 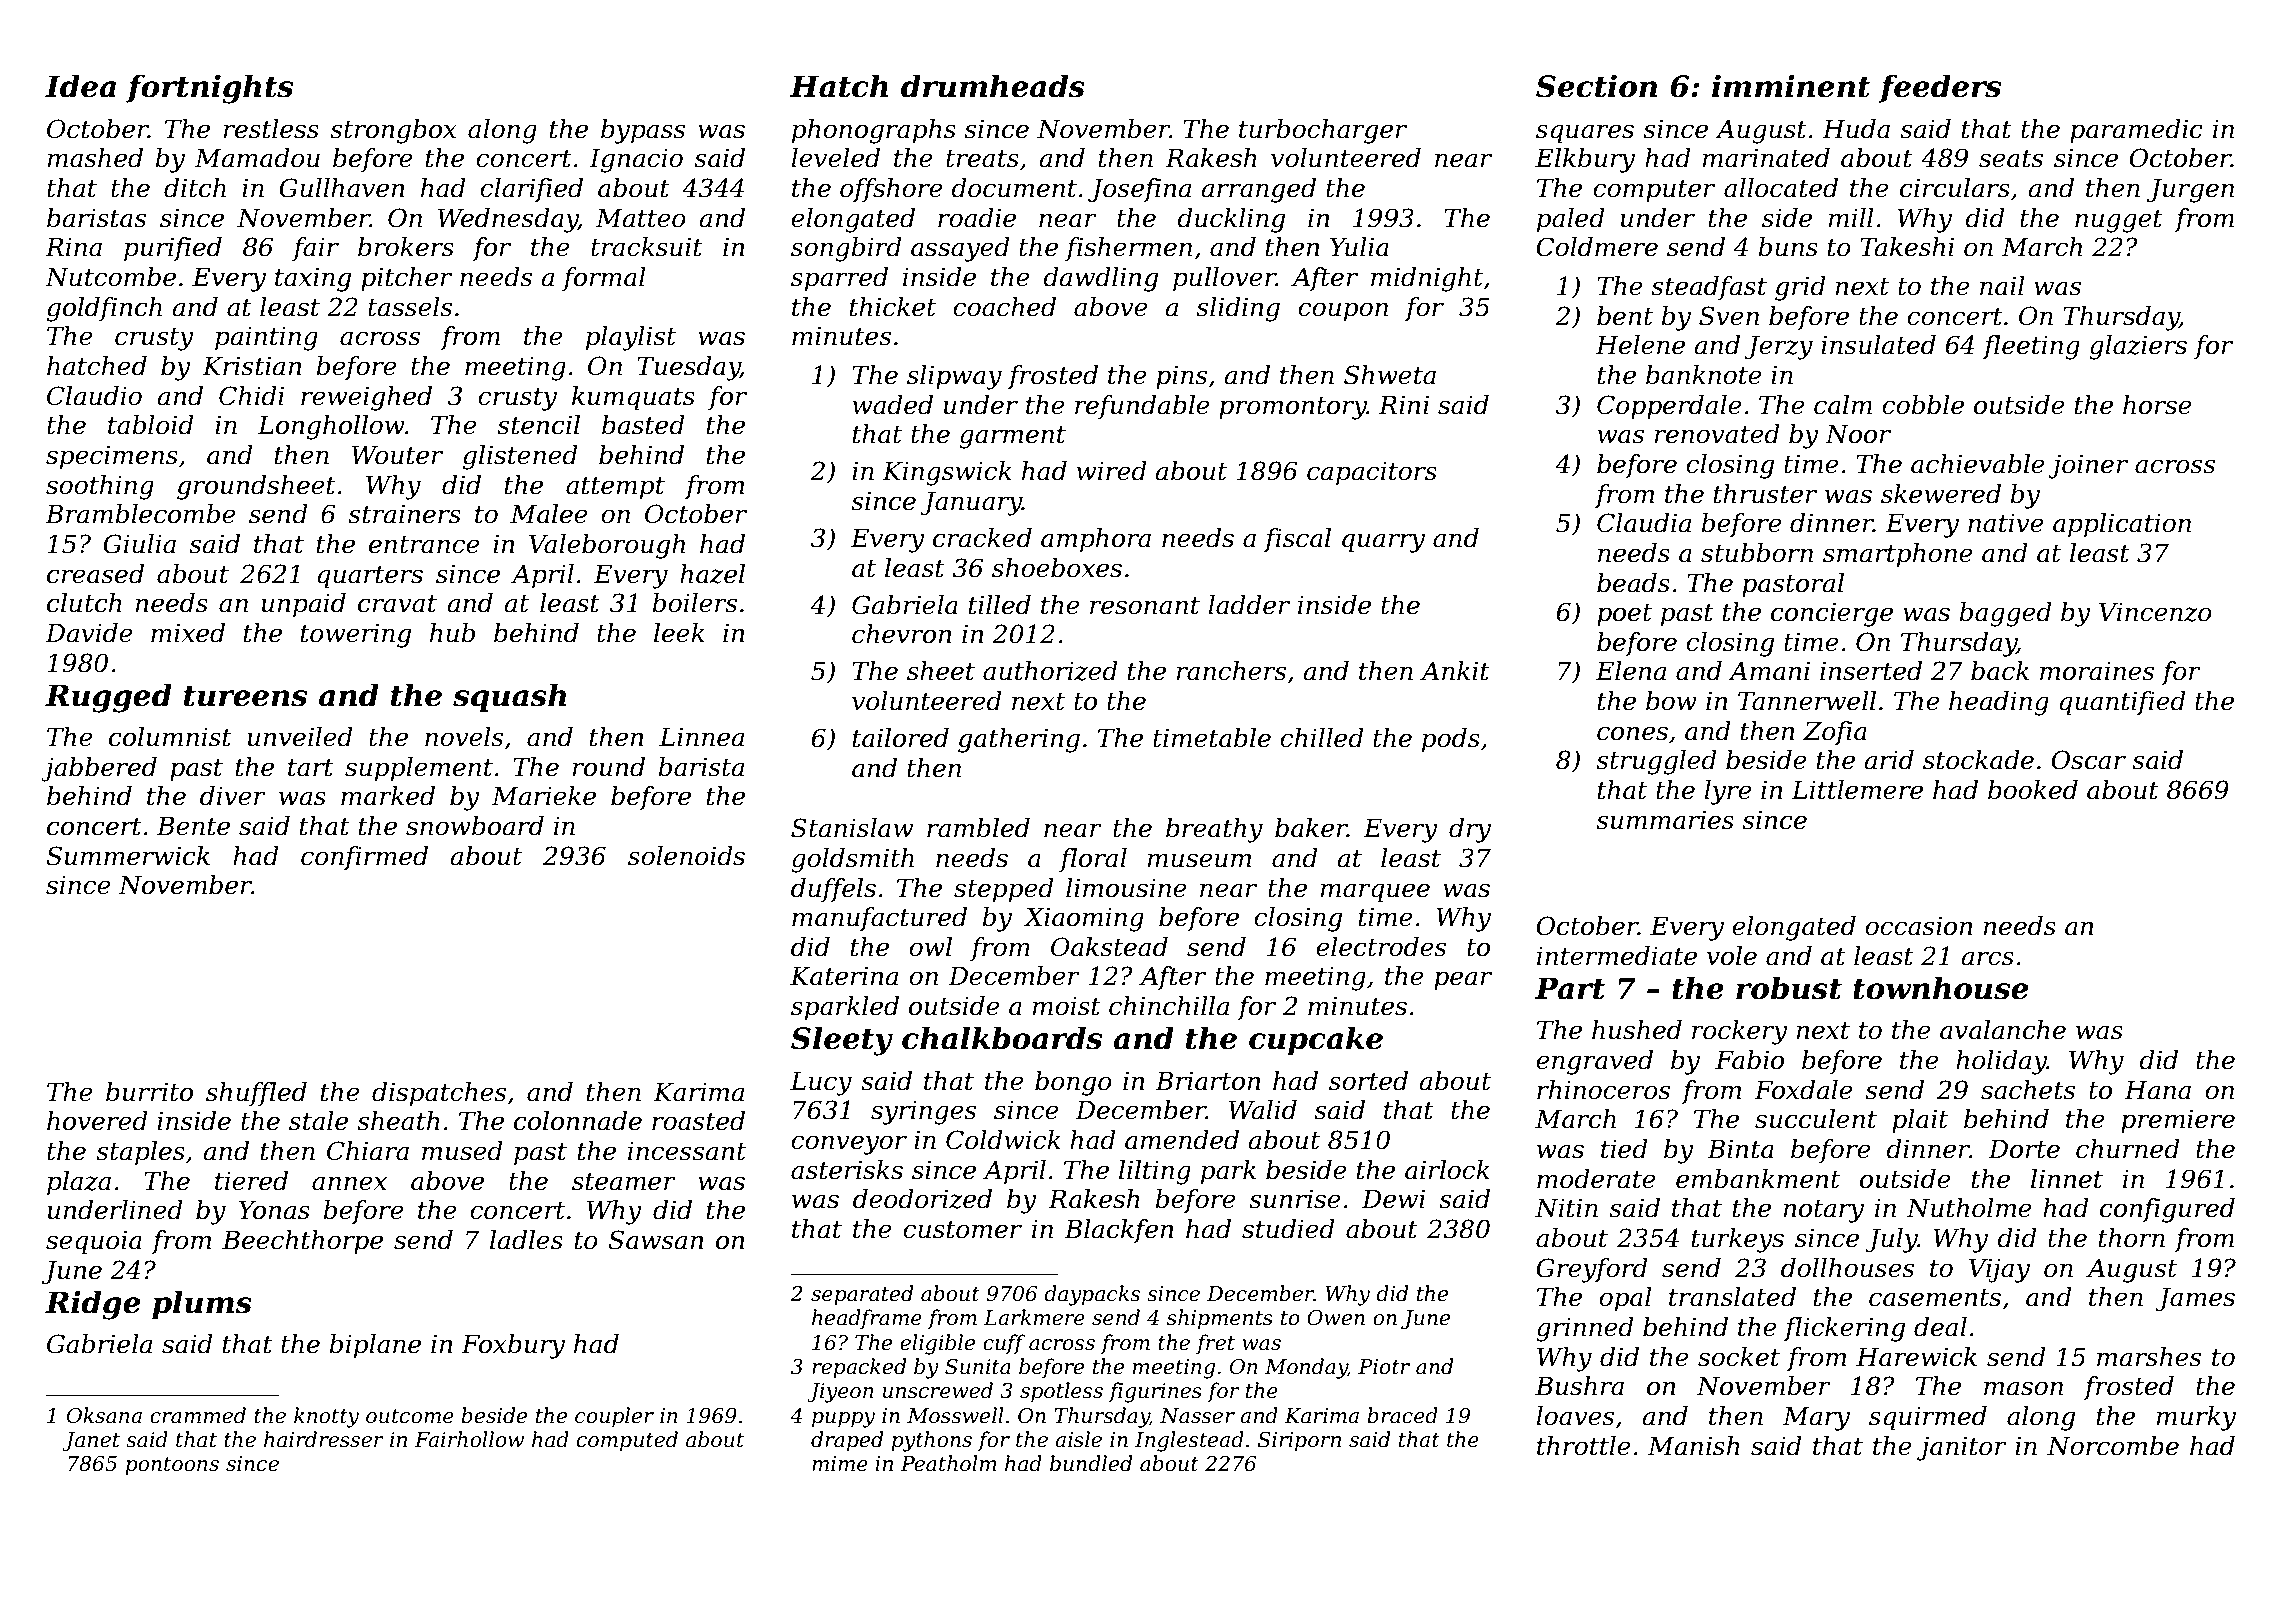 I want to click on shoeboxes, so click(x=1057, y=568).
